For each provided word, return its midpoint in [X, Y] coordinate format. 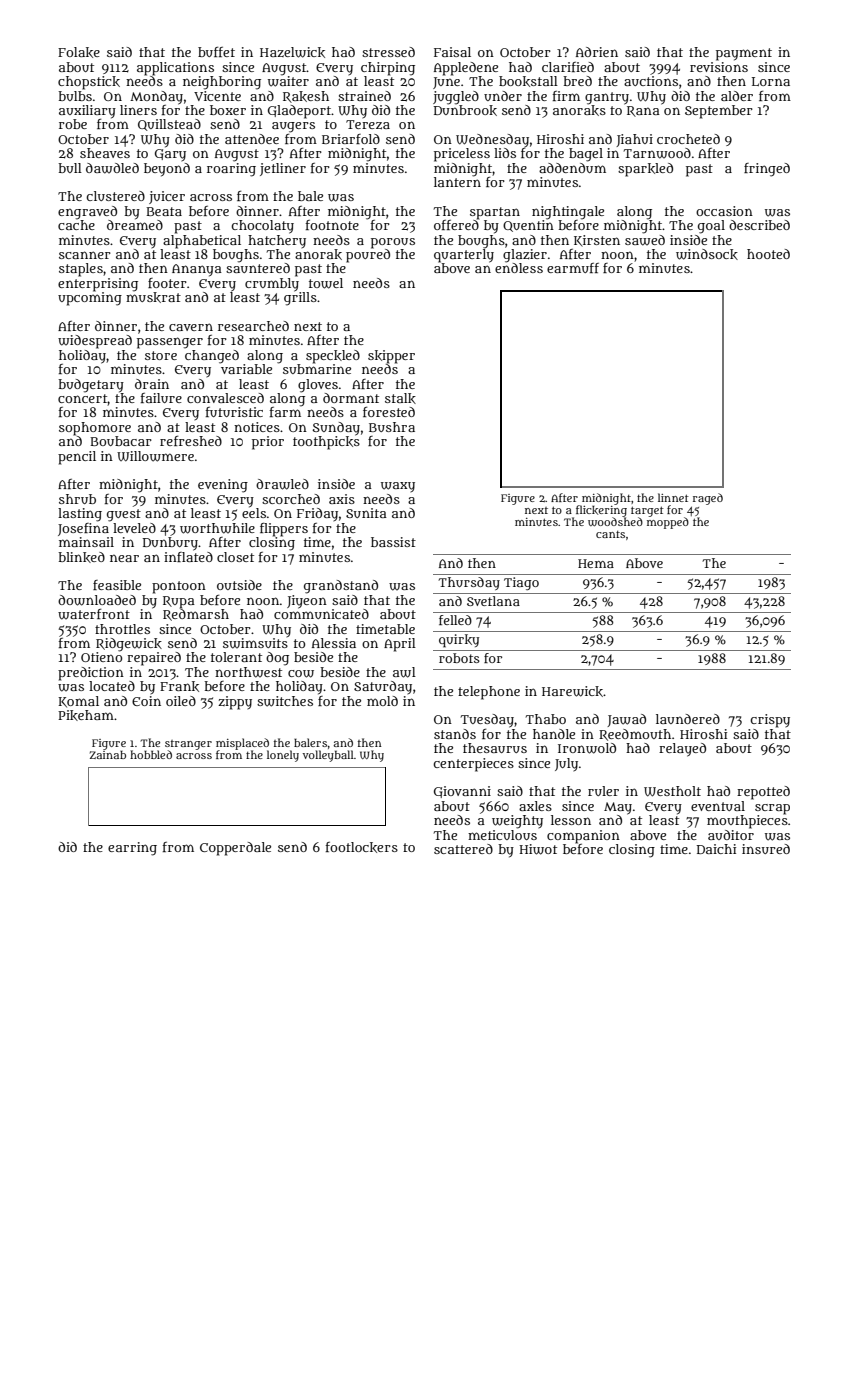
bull [70, 168]
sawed [645, 240]
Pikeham [86, 715]
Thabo [546, 719]
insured [766, 849]
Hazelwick [292, 52]
